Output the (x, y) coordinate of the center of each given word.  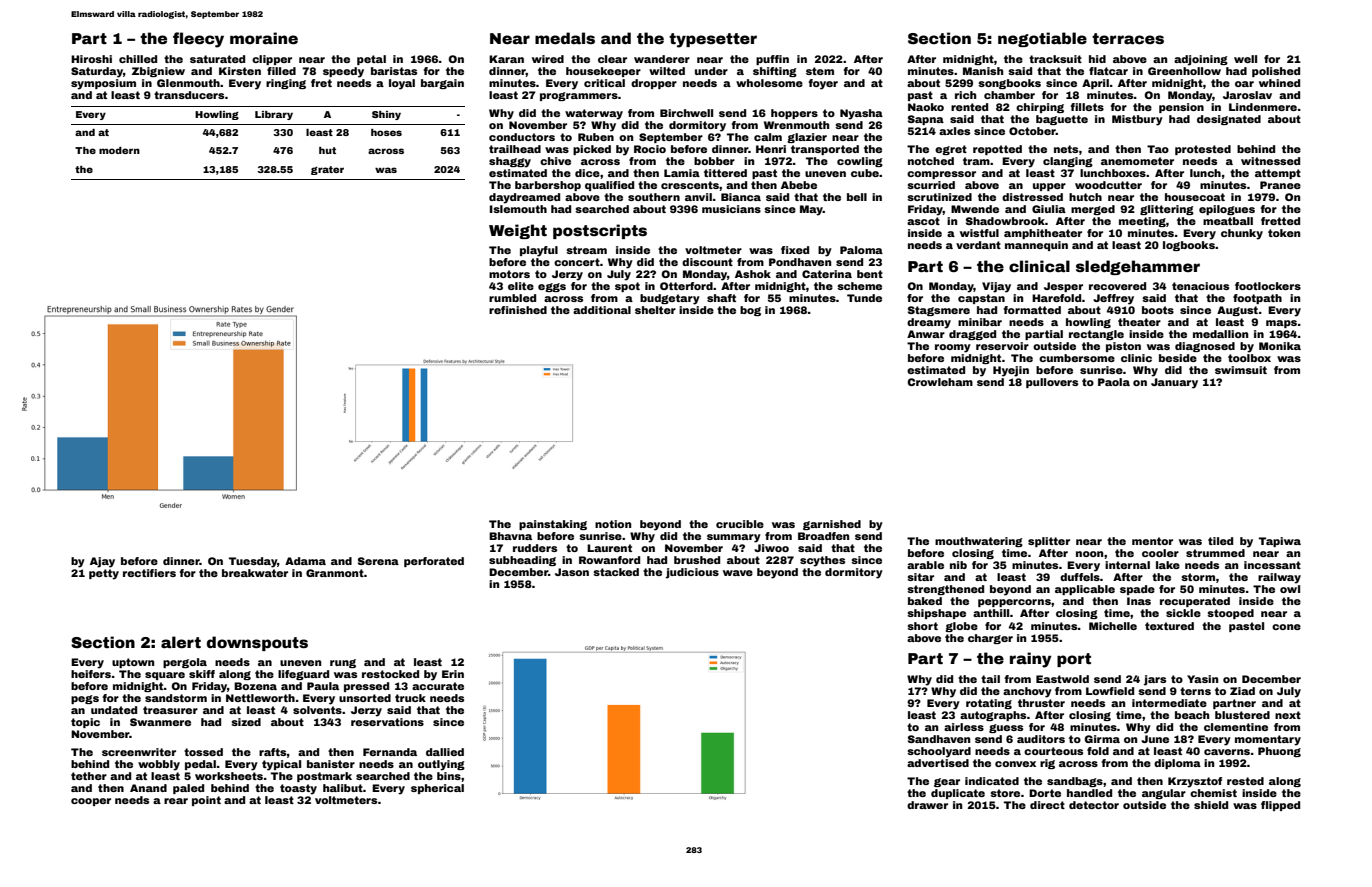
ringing (286, 84)
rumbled (512, 298)
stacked (616, 572)
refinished (518, 310)
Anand (148, 788)
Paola (1114, 382)
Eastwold (1062, 679)
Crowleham (940, 382)
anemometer (1137, 161)
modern (119, 150)
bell (857, 197)
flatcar (1108, 71)
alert (181, 642)
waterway (594, 114)
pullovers (1052, 383)
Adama (305, 561)
